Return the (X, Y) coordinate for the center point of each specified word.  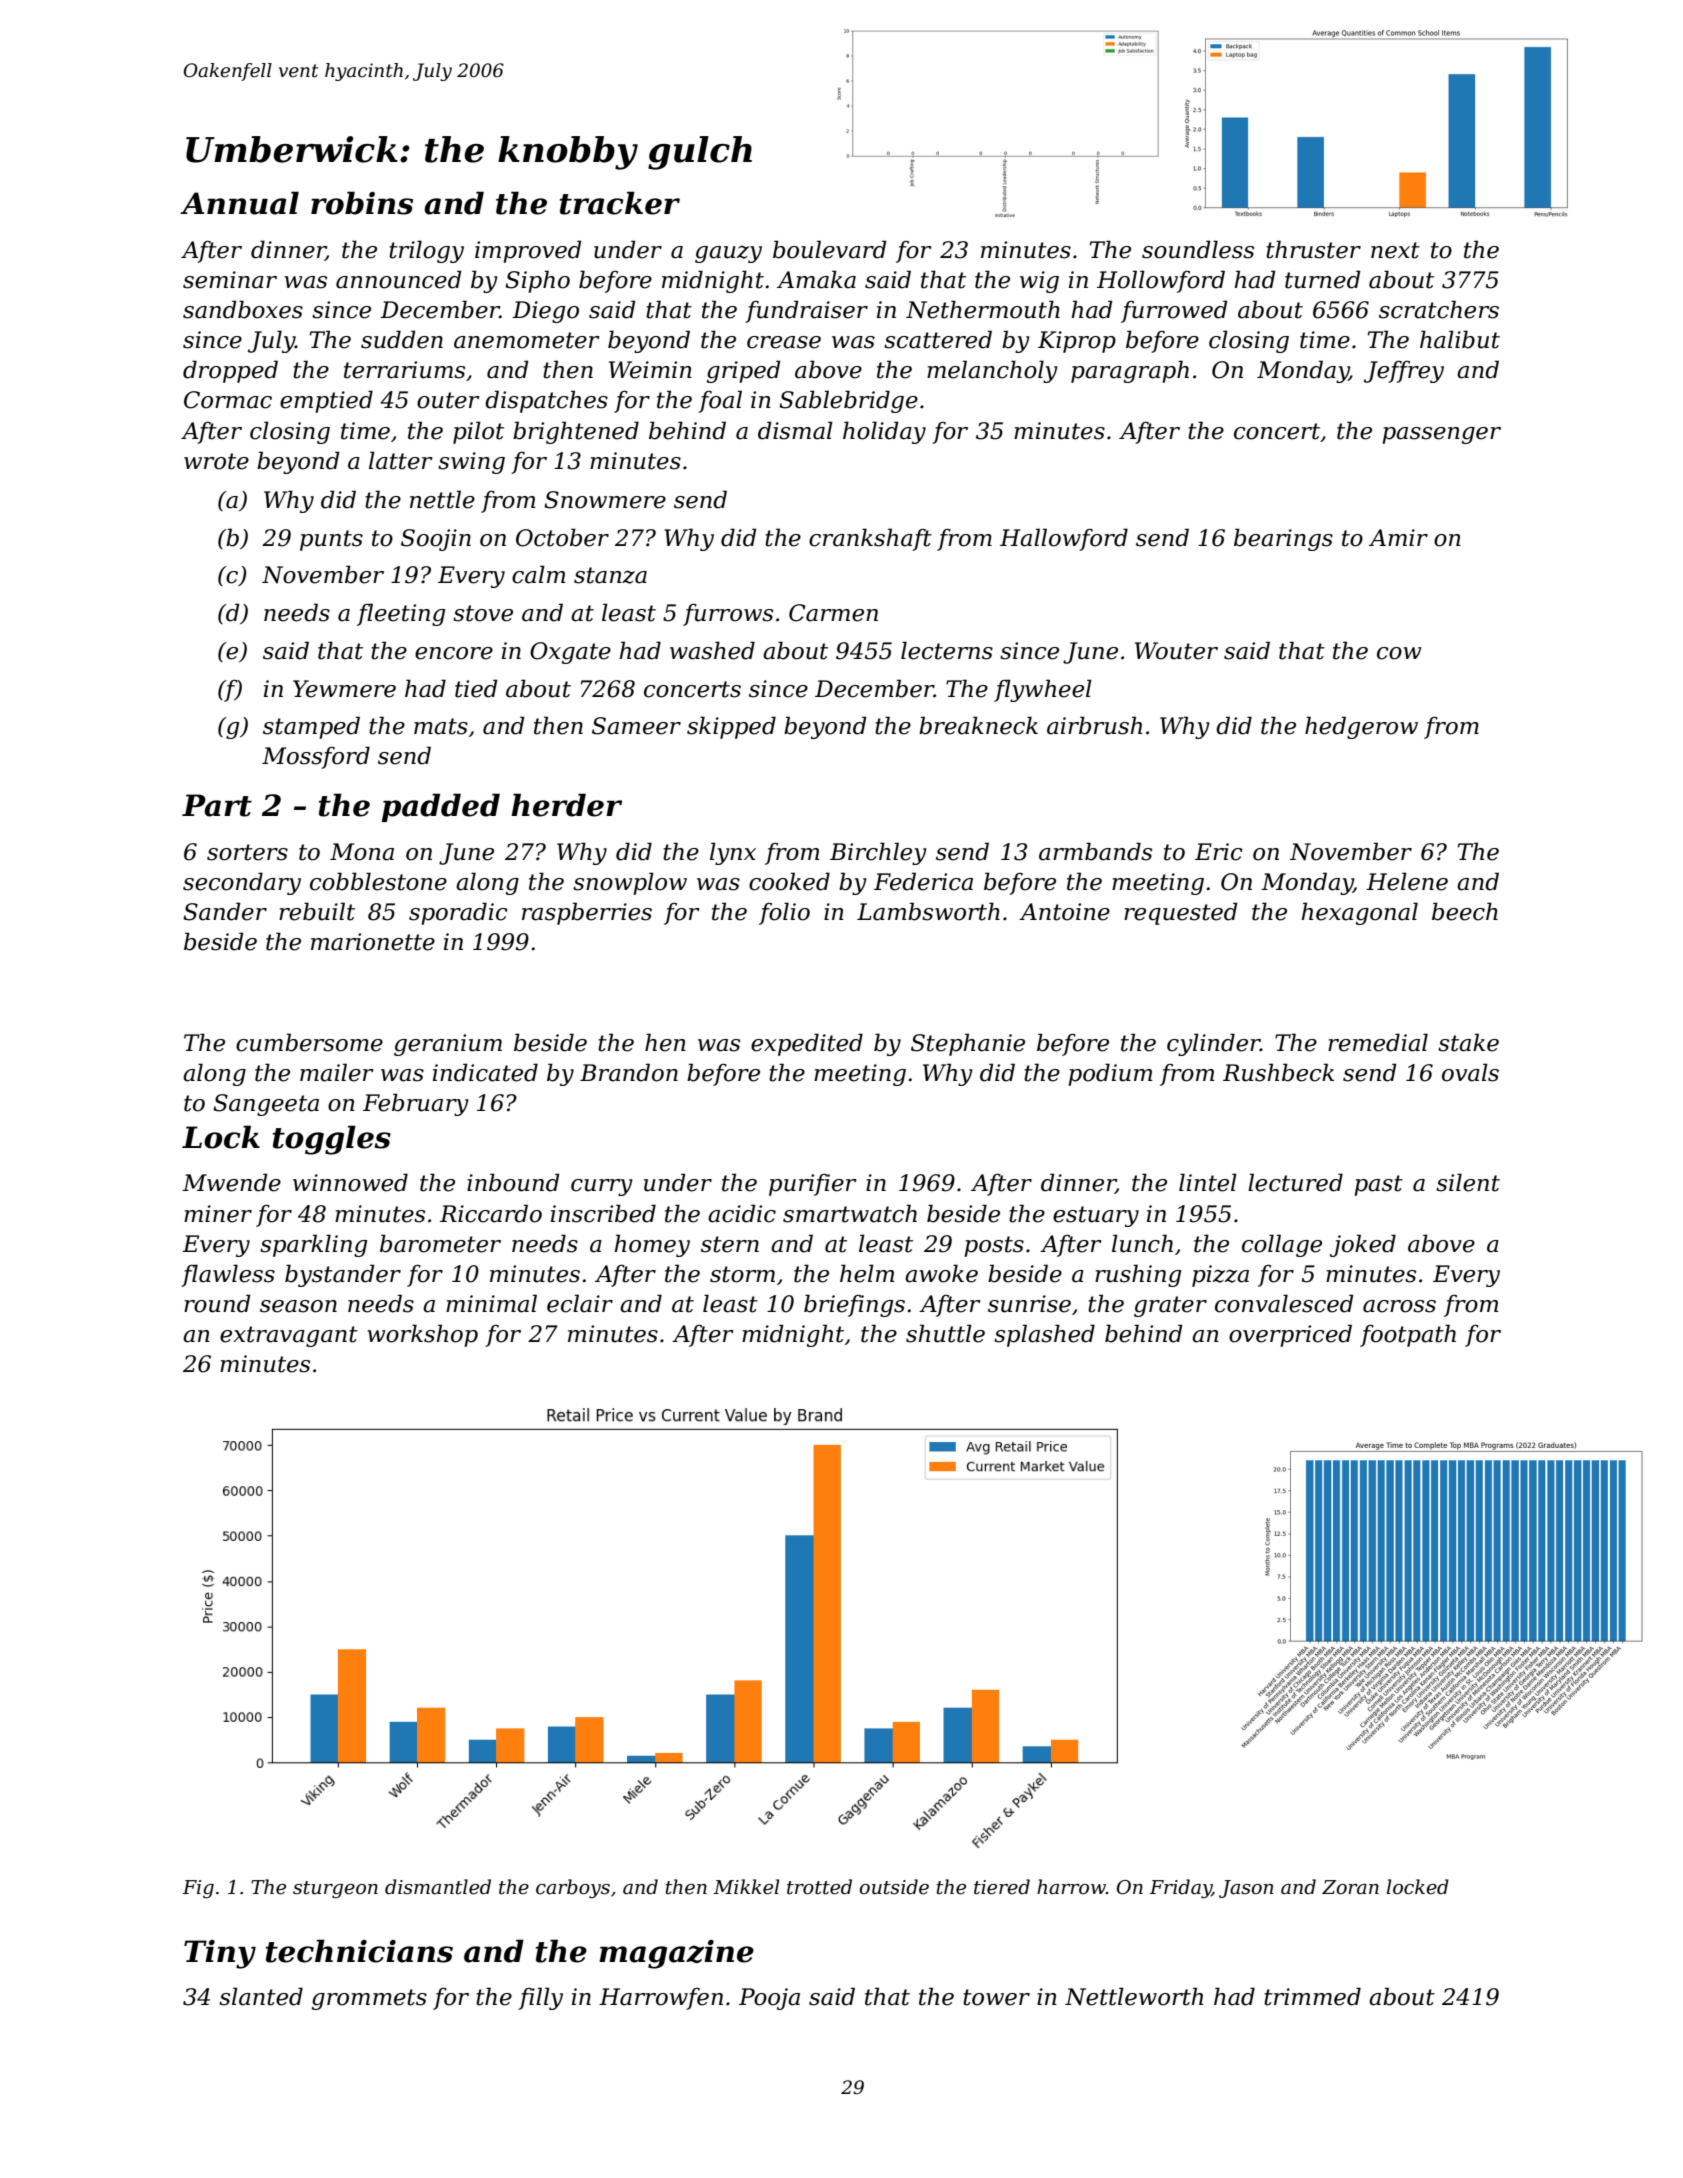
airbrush (1094, 725)
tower (996, 1997)
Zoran (1350, 1887)
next (1395, 250)
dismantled (438, 1887)
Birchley (878, 853)
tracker (620, 203)
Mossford (316, 757)
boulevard (829, 249)
